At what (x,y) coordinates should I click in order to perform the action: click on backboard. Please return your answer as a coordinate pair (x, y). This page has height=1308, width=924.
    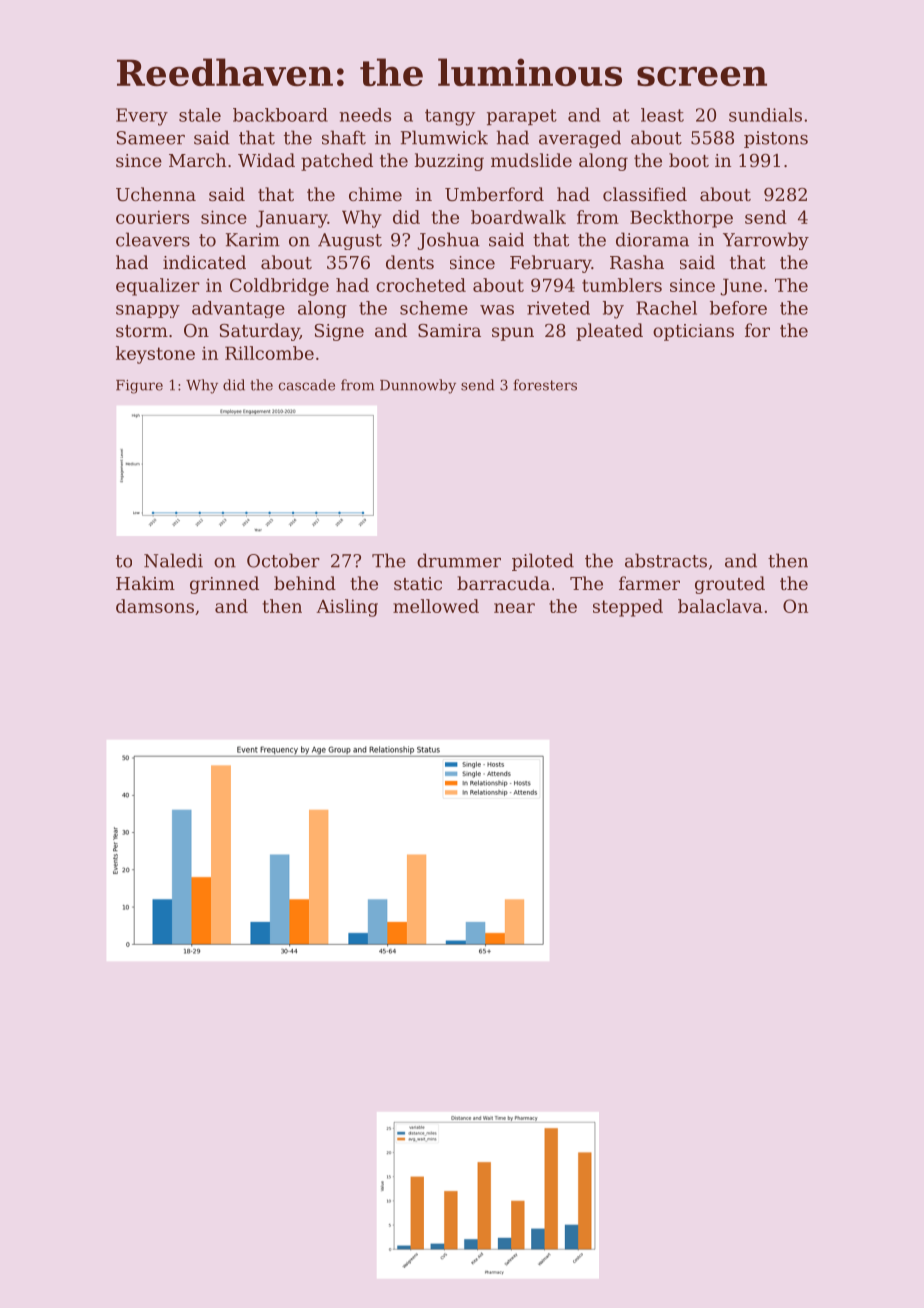
    Looking at the image, I should click on (280, 115).
